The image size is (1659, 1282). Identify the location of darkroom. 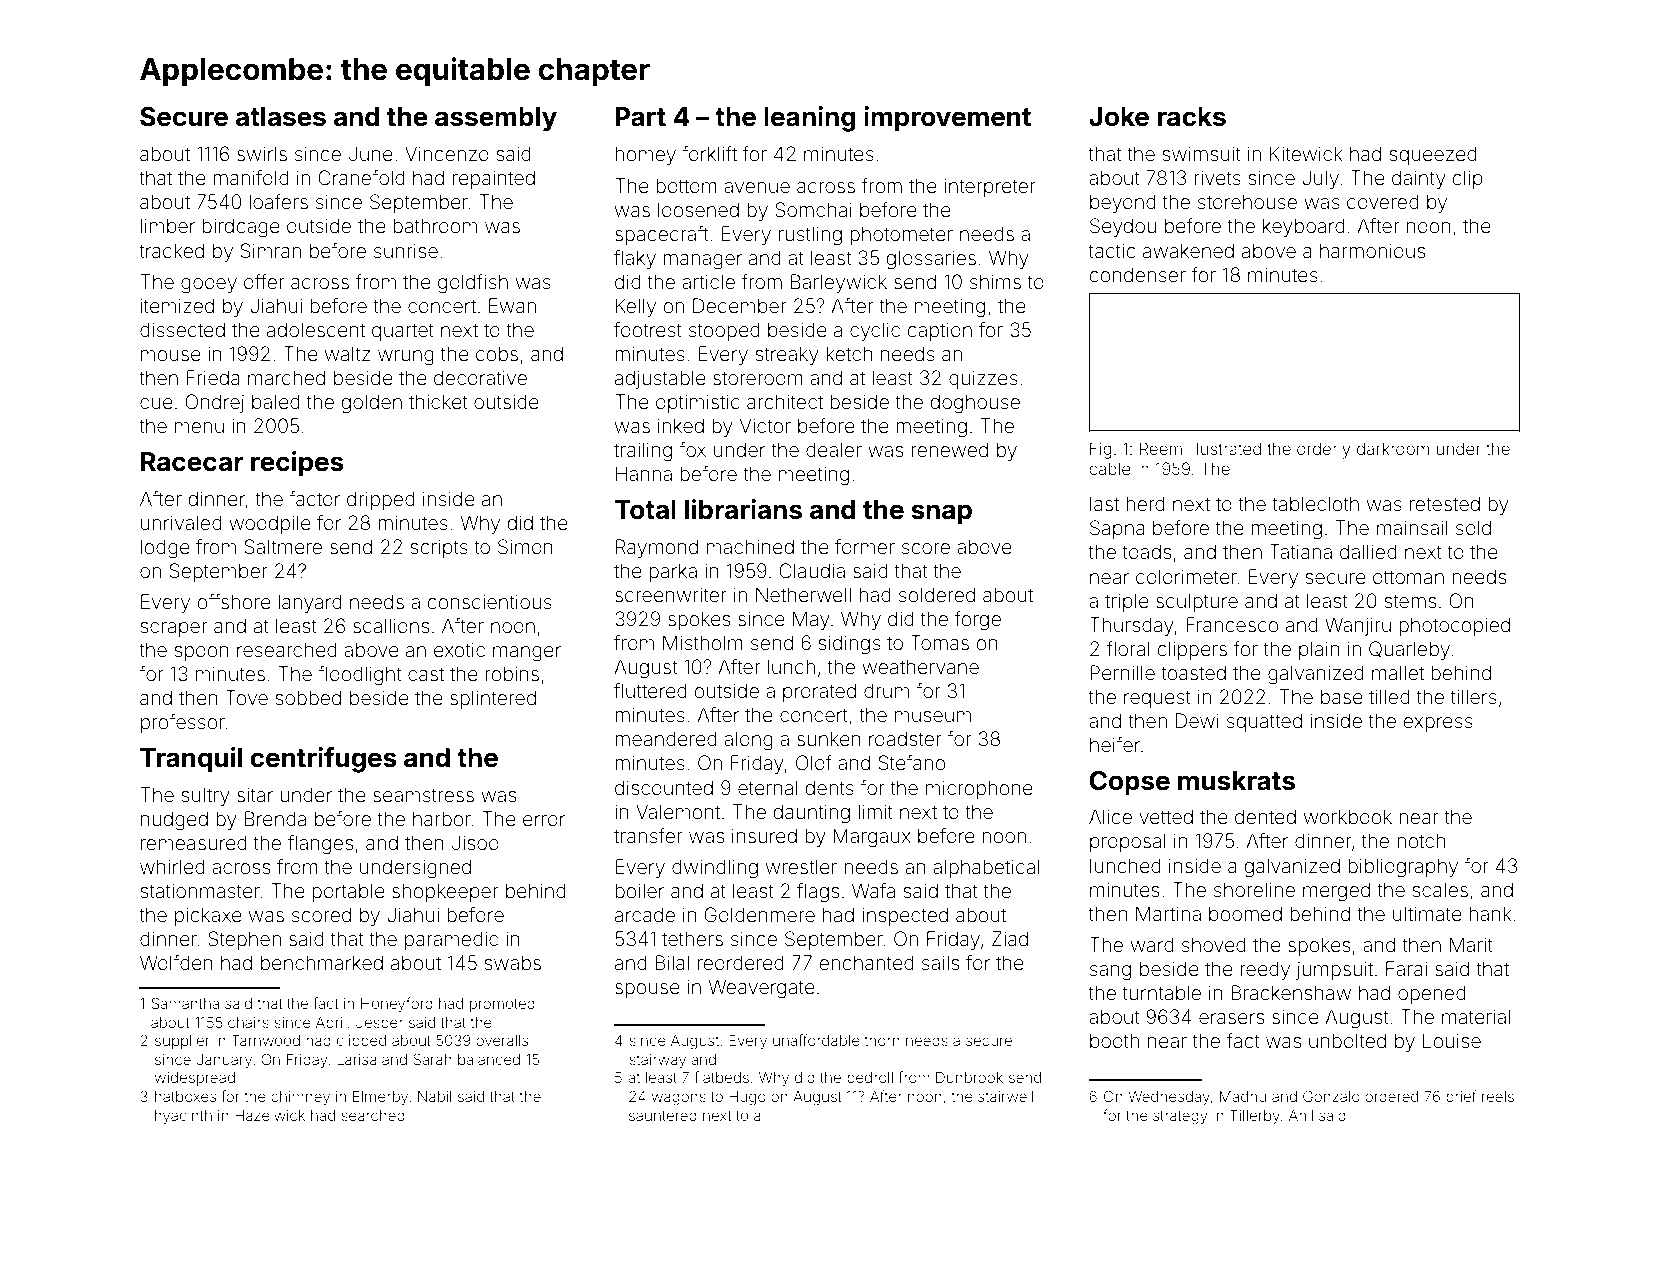
(1393, 448).
